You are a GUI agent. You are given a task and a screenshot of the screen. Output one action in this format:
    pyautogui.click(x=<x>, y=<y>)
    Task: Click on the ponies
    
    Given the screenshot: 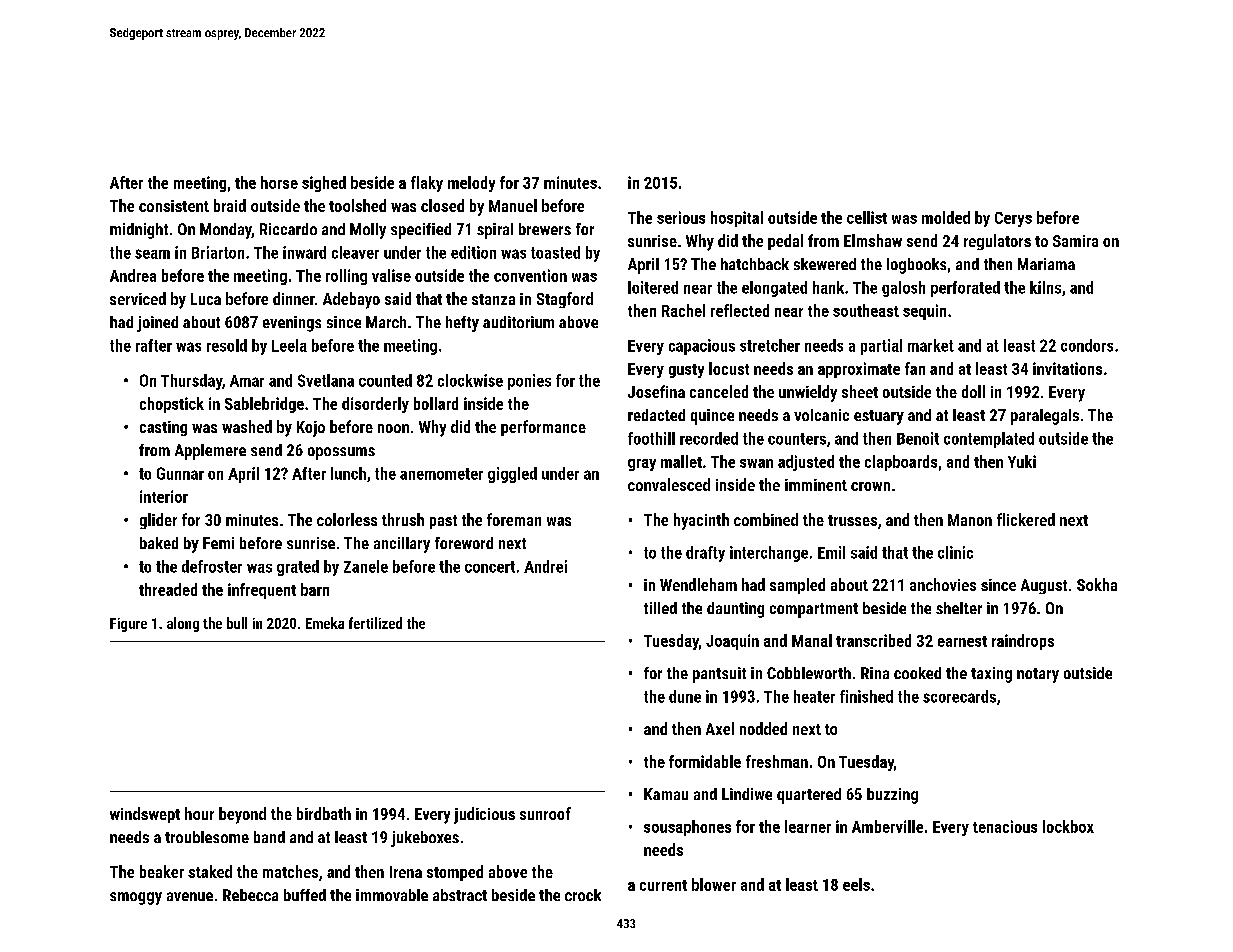 What is the action you would take?
    pyautogui.click(x=529, y=382)
